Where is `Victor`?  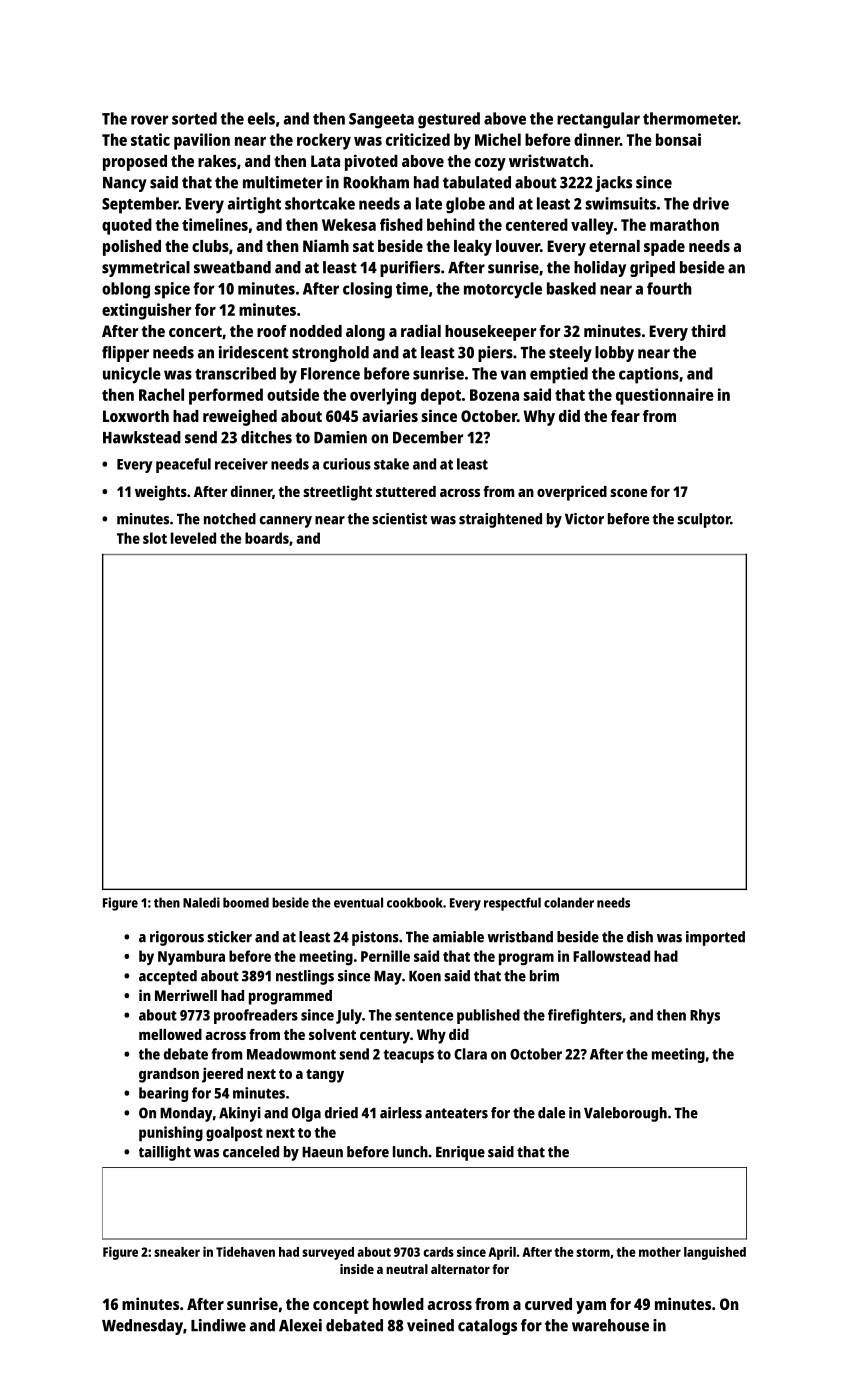
Victor is located at coordinates (584, 519).
